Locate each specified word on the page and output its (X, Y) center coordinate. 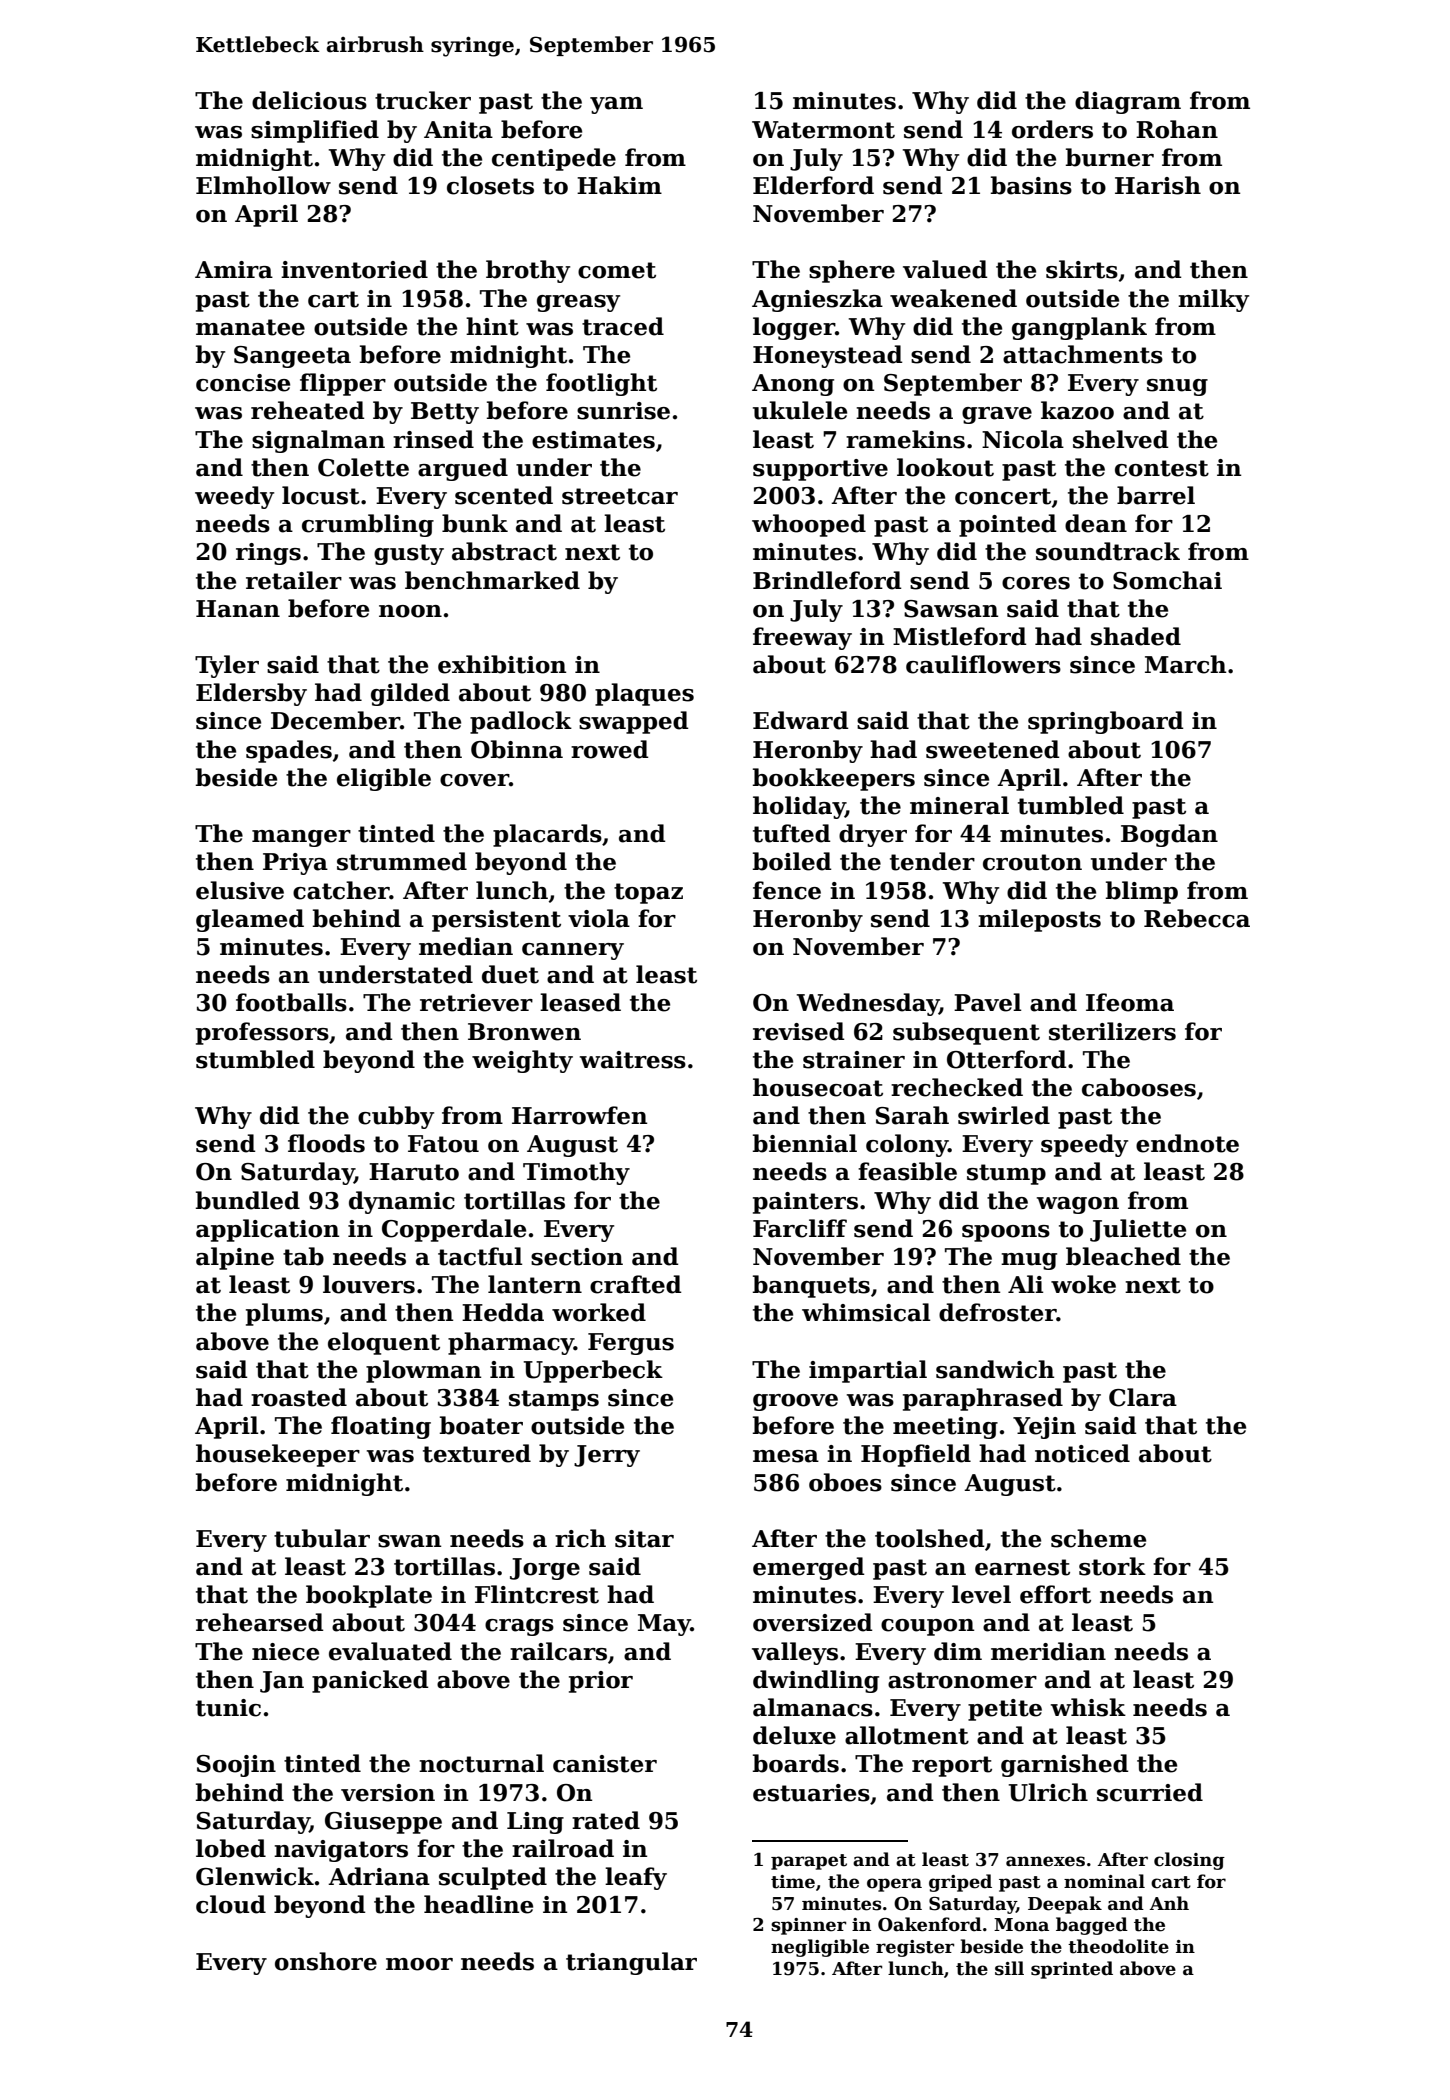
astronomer (962, 1680)
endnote (1187, 1143)
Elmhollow (263, 185)
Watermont (823, 130)
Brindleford (827, 580)
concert (1003, 496)
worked (599, 1312)
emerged (809, 1568)
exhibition (502, 664)
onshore (326, 1961)
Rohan (1177, 129)
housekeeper (278, 1455)
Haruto (414, 1172)
